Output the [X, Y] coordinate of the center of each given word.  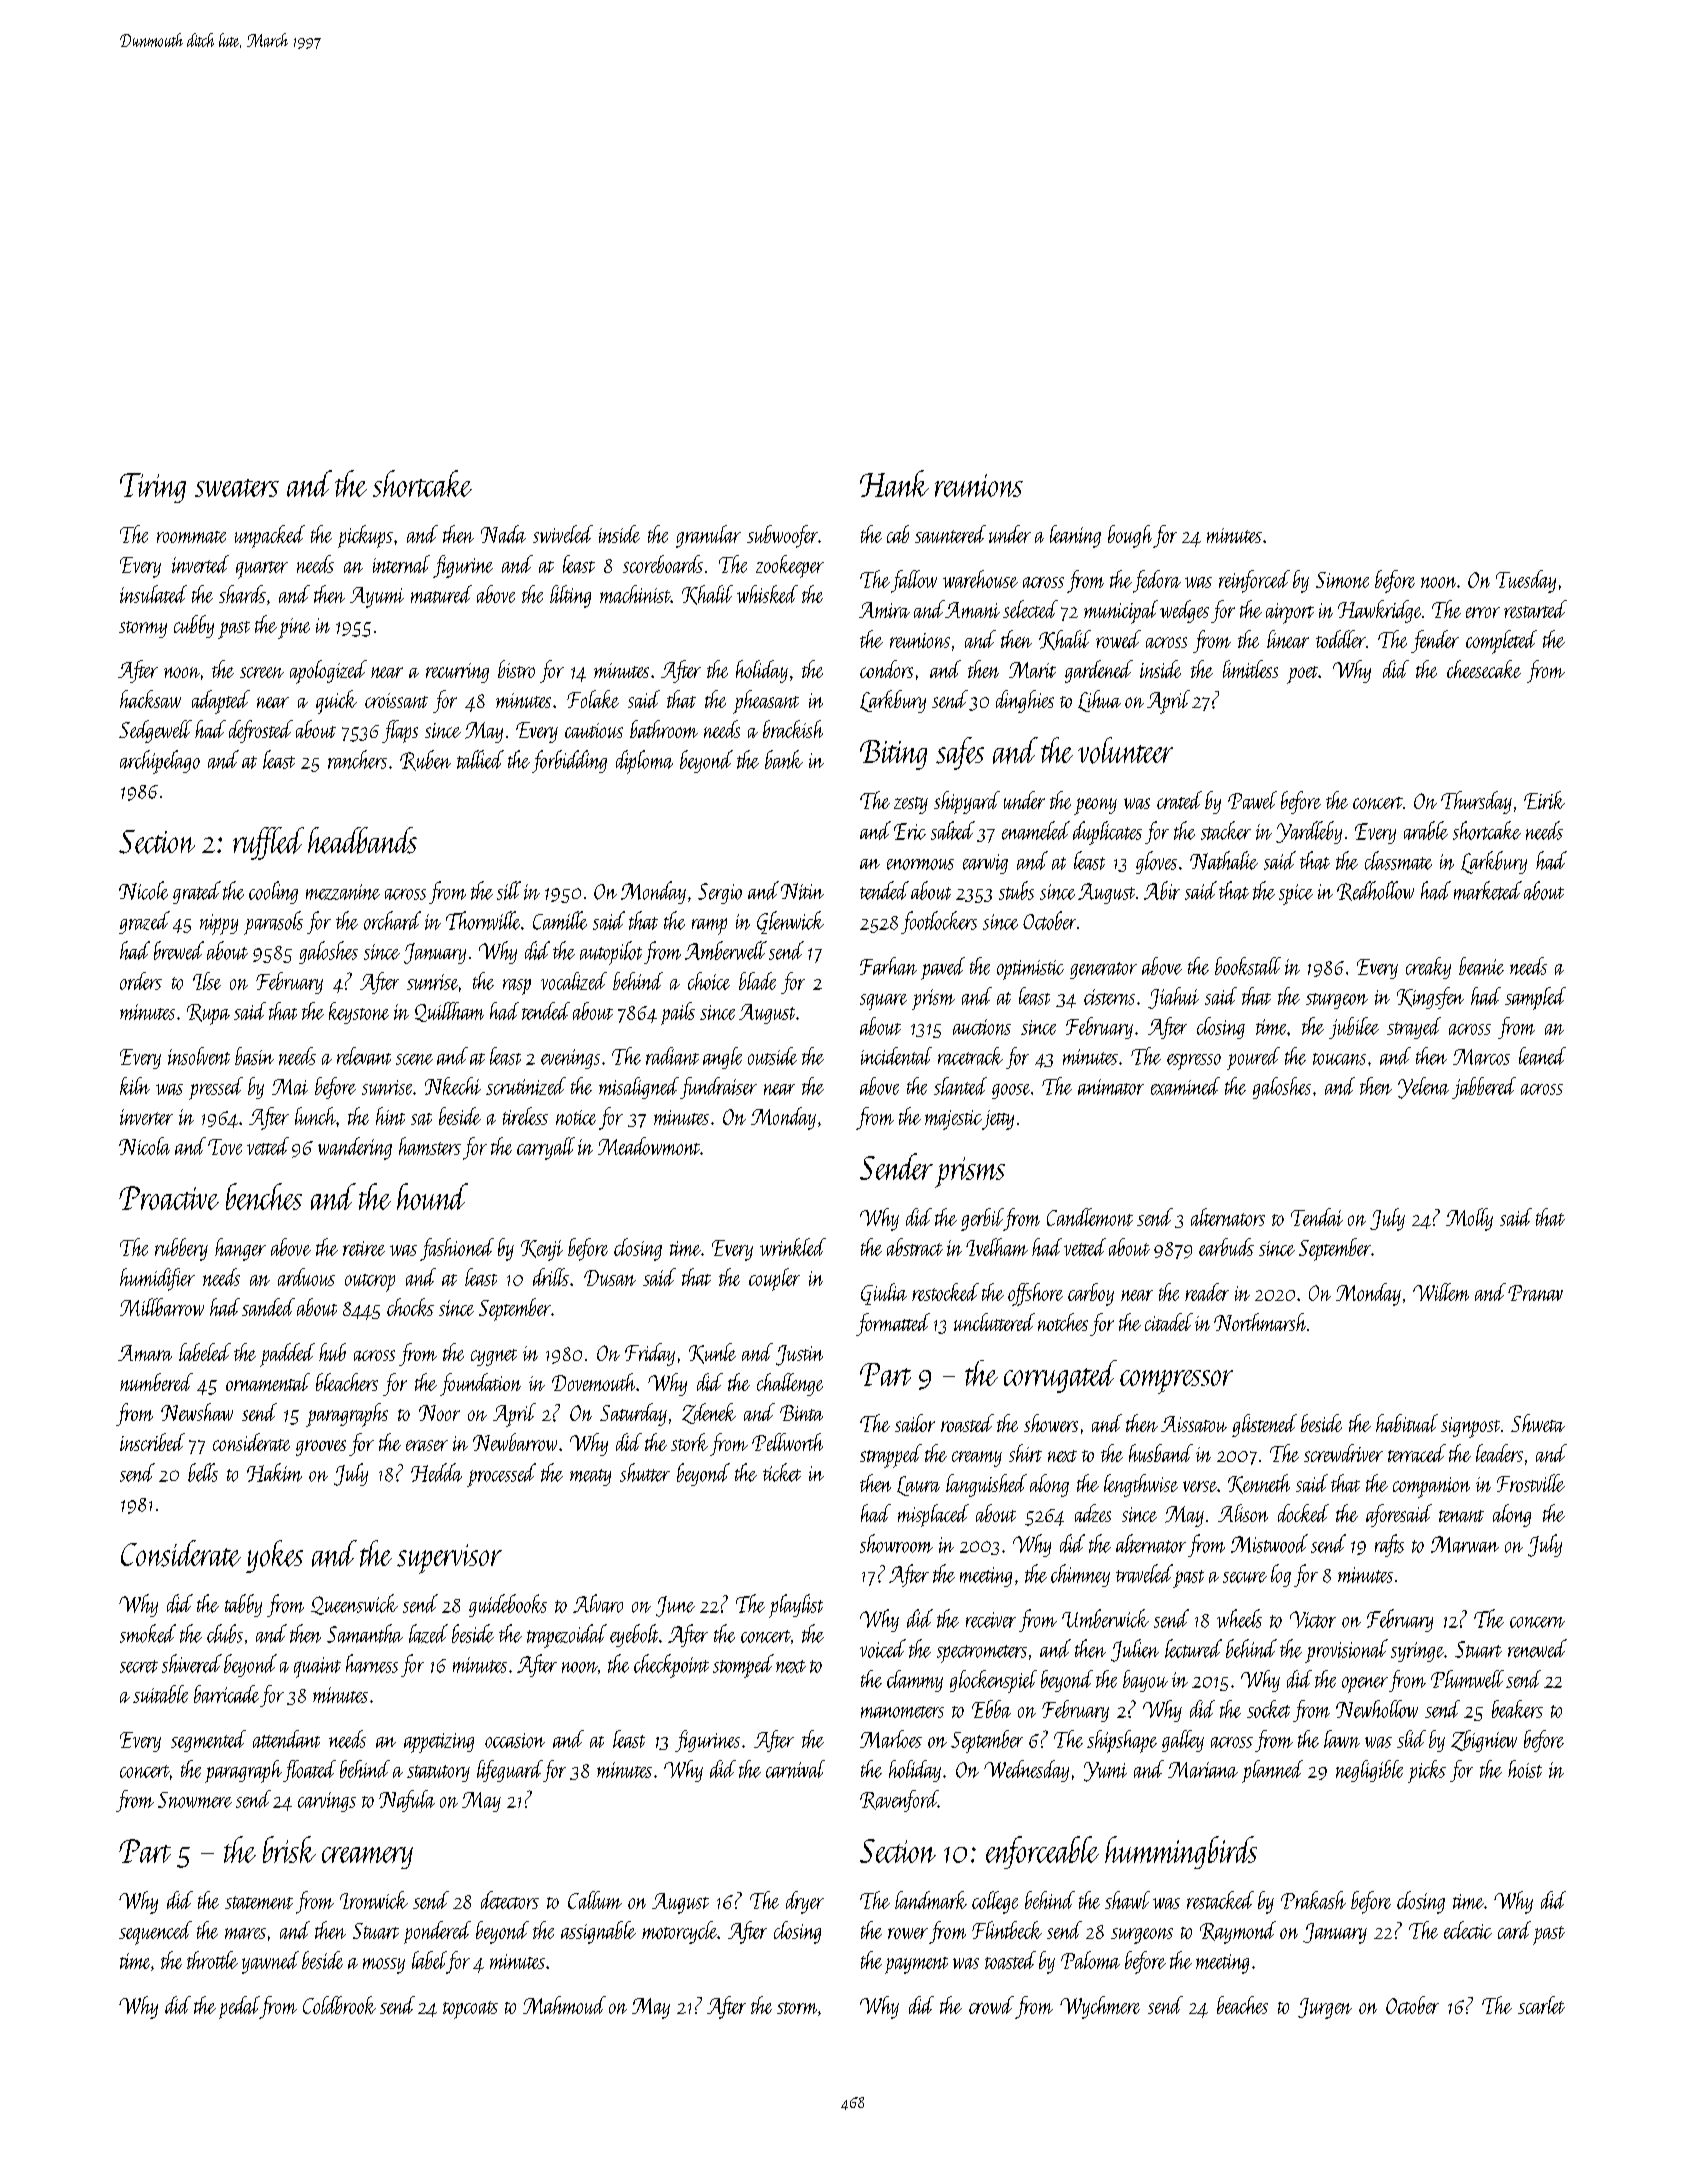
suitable [160, 1694]
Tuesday [1526, 581]
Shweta [1538, 1423]
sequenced [155, 1933]
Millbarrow [162, 1307]
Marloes [891, 1739]
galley [1183, 1741]
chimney [1080, 1575]
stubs [1016, 890]
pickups [365, 536]
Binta [801, 1413]
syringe [1417, 1652]
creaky [1428, 968]
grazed [144, 922]
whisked [767, 594]
